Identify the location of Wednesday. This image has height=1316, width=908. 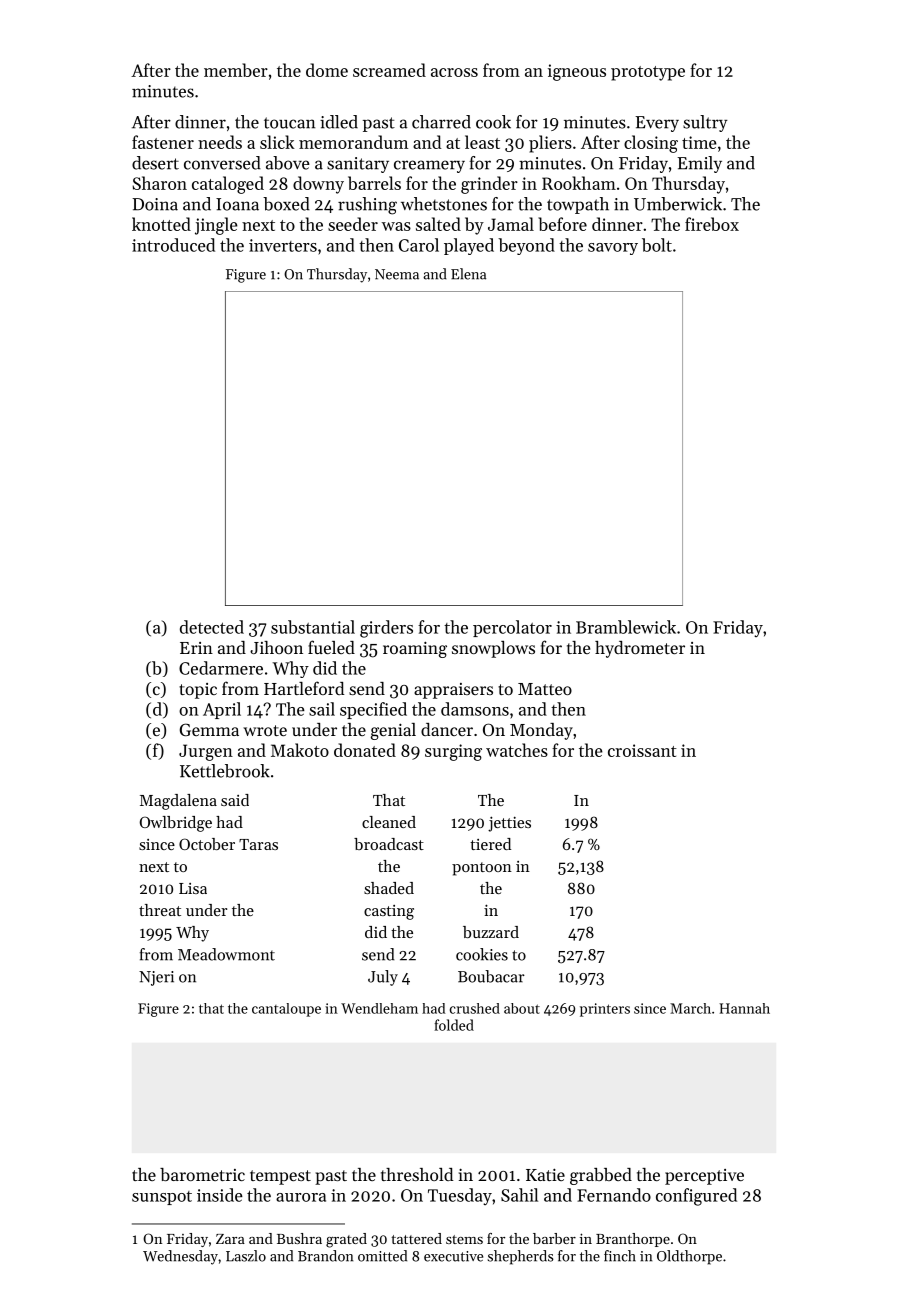
(180, 1257).
